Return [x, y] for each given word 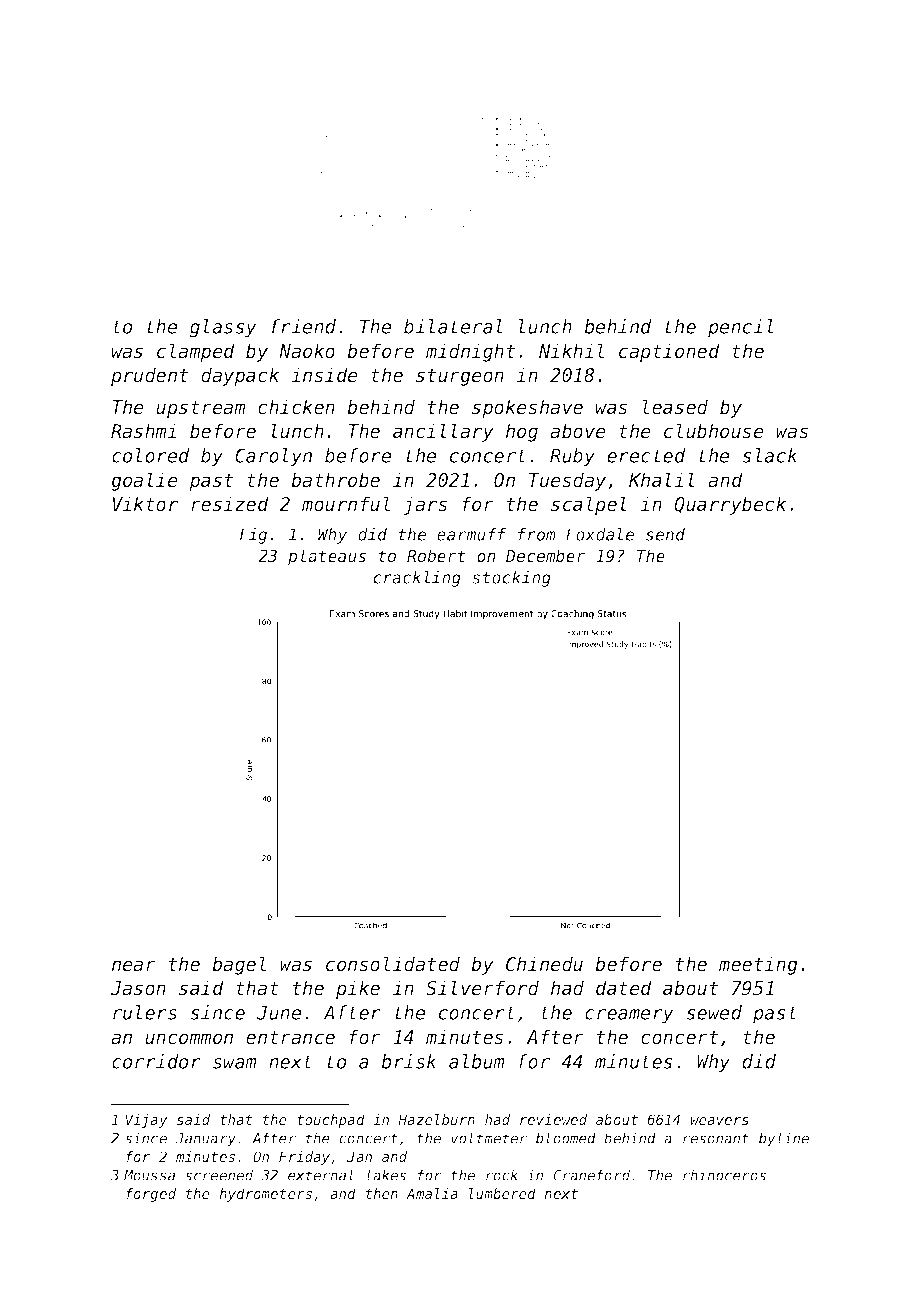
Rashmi [143, 431]
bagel [239, 965]
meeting [758, 965]
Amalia [432, 1193]
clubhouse [714, 431]
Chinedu [544, 964]
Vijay [147, 1121]
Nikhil [571, 350]
